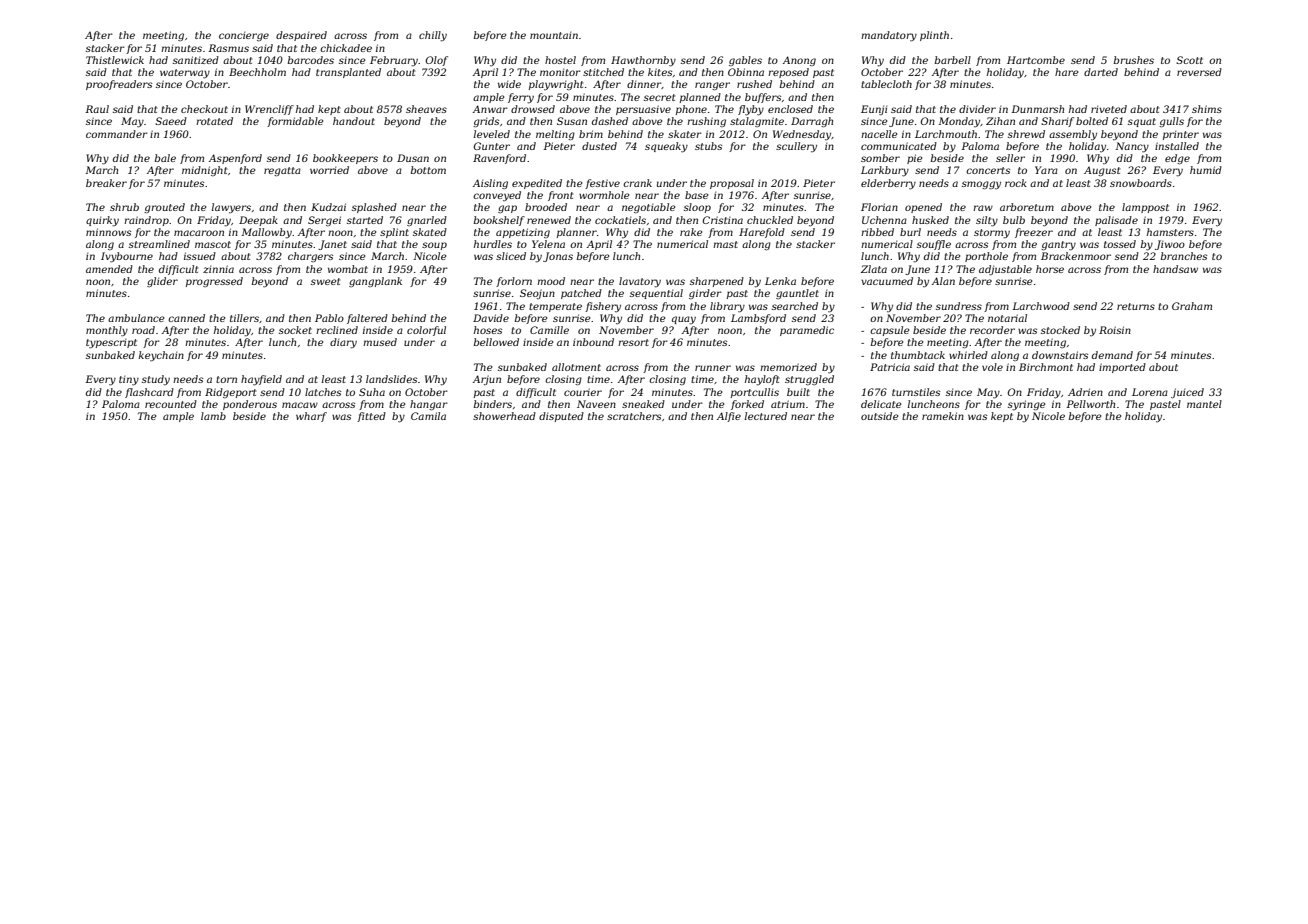 This document has height=924, width=1308. I want to click on quay, so click(684, 320).
